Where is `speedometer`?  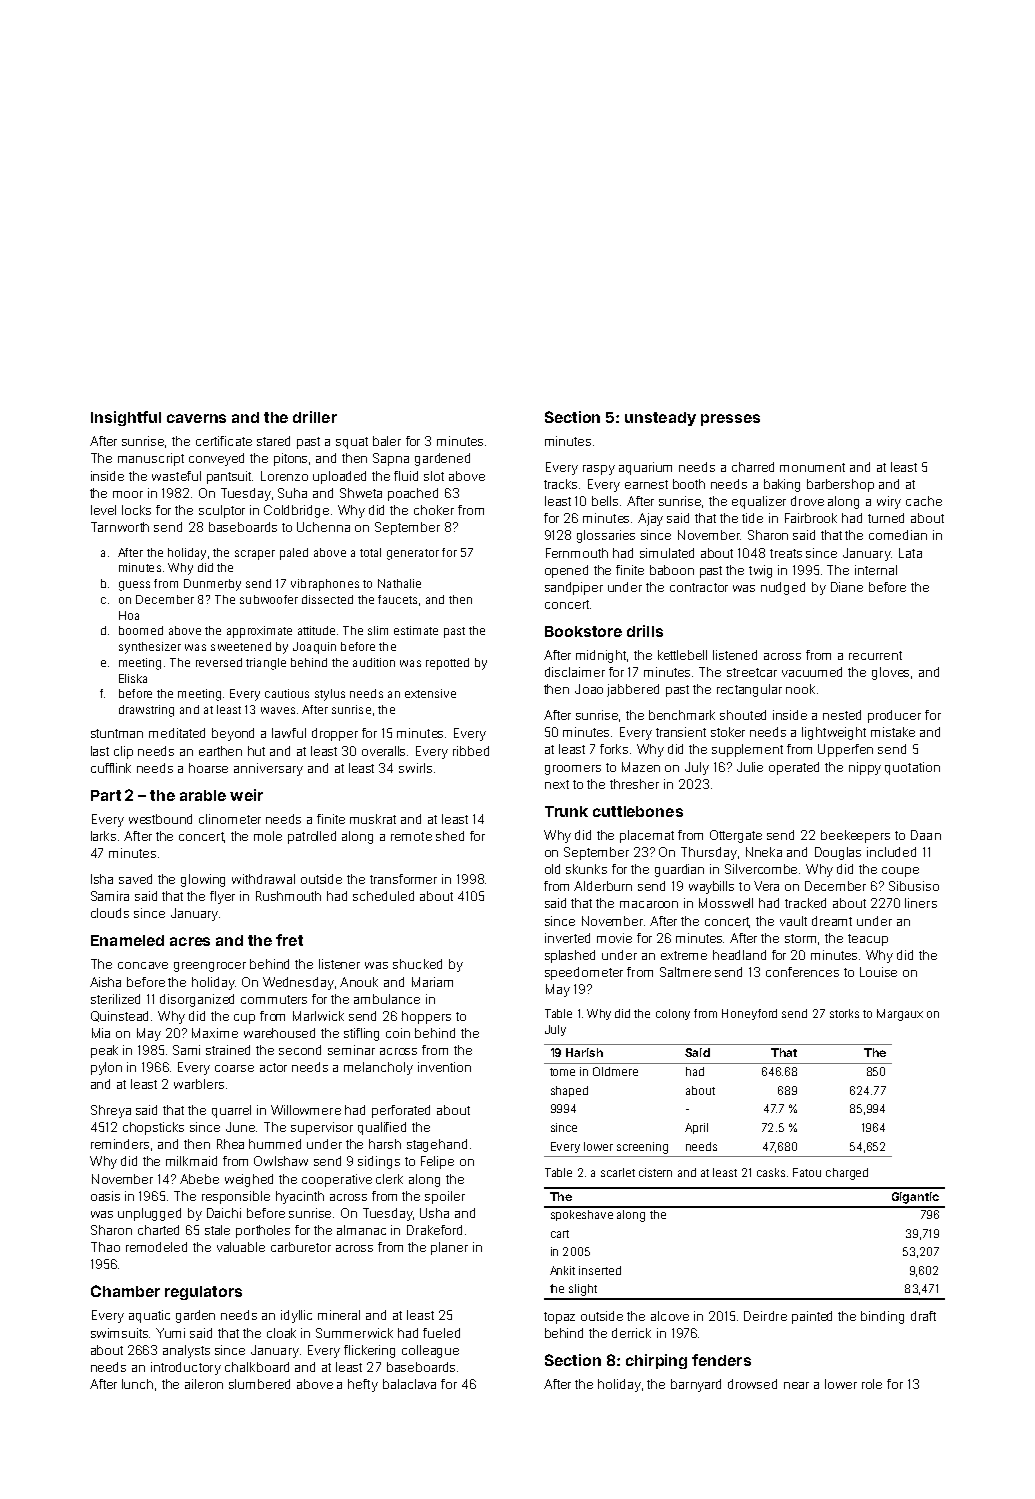 speedometer is located at coordinates (584, 973).
